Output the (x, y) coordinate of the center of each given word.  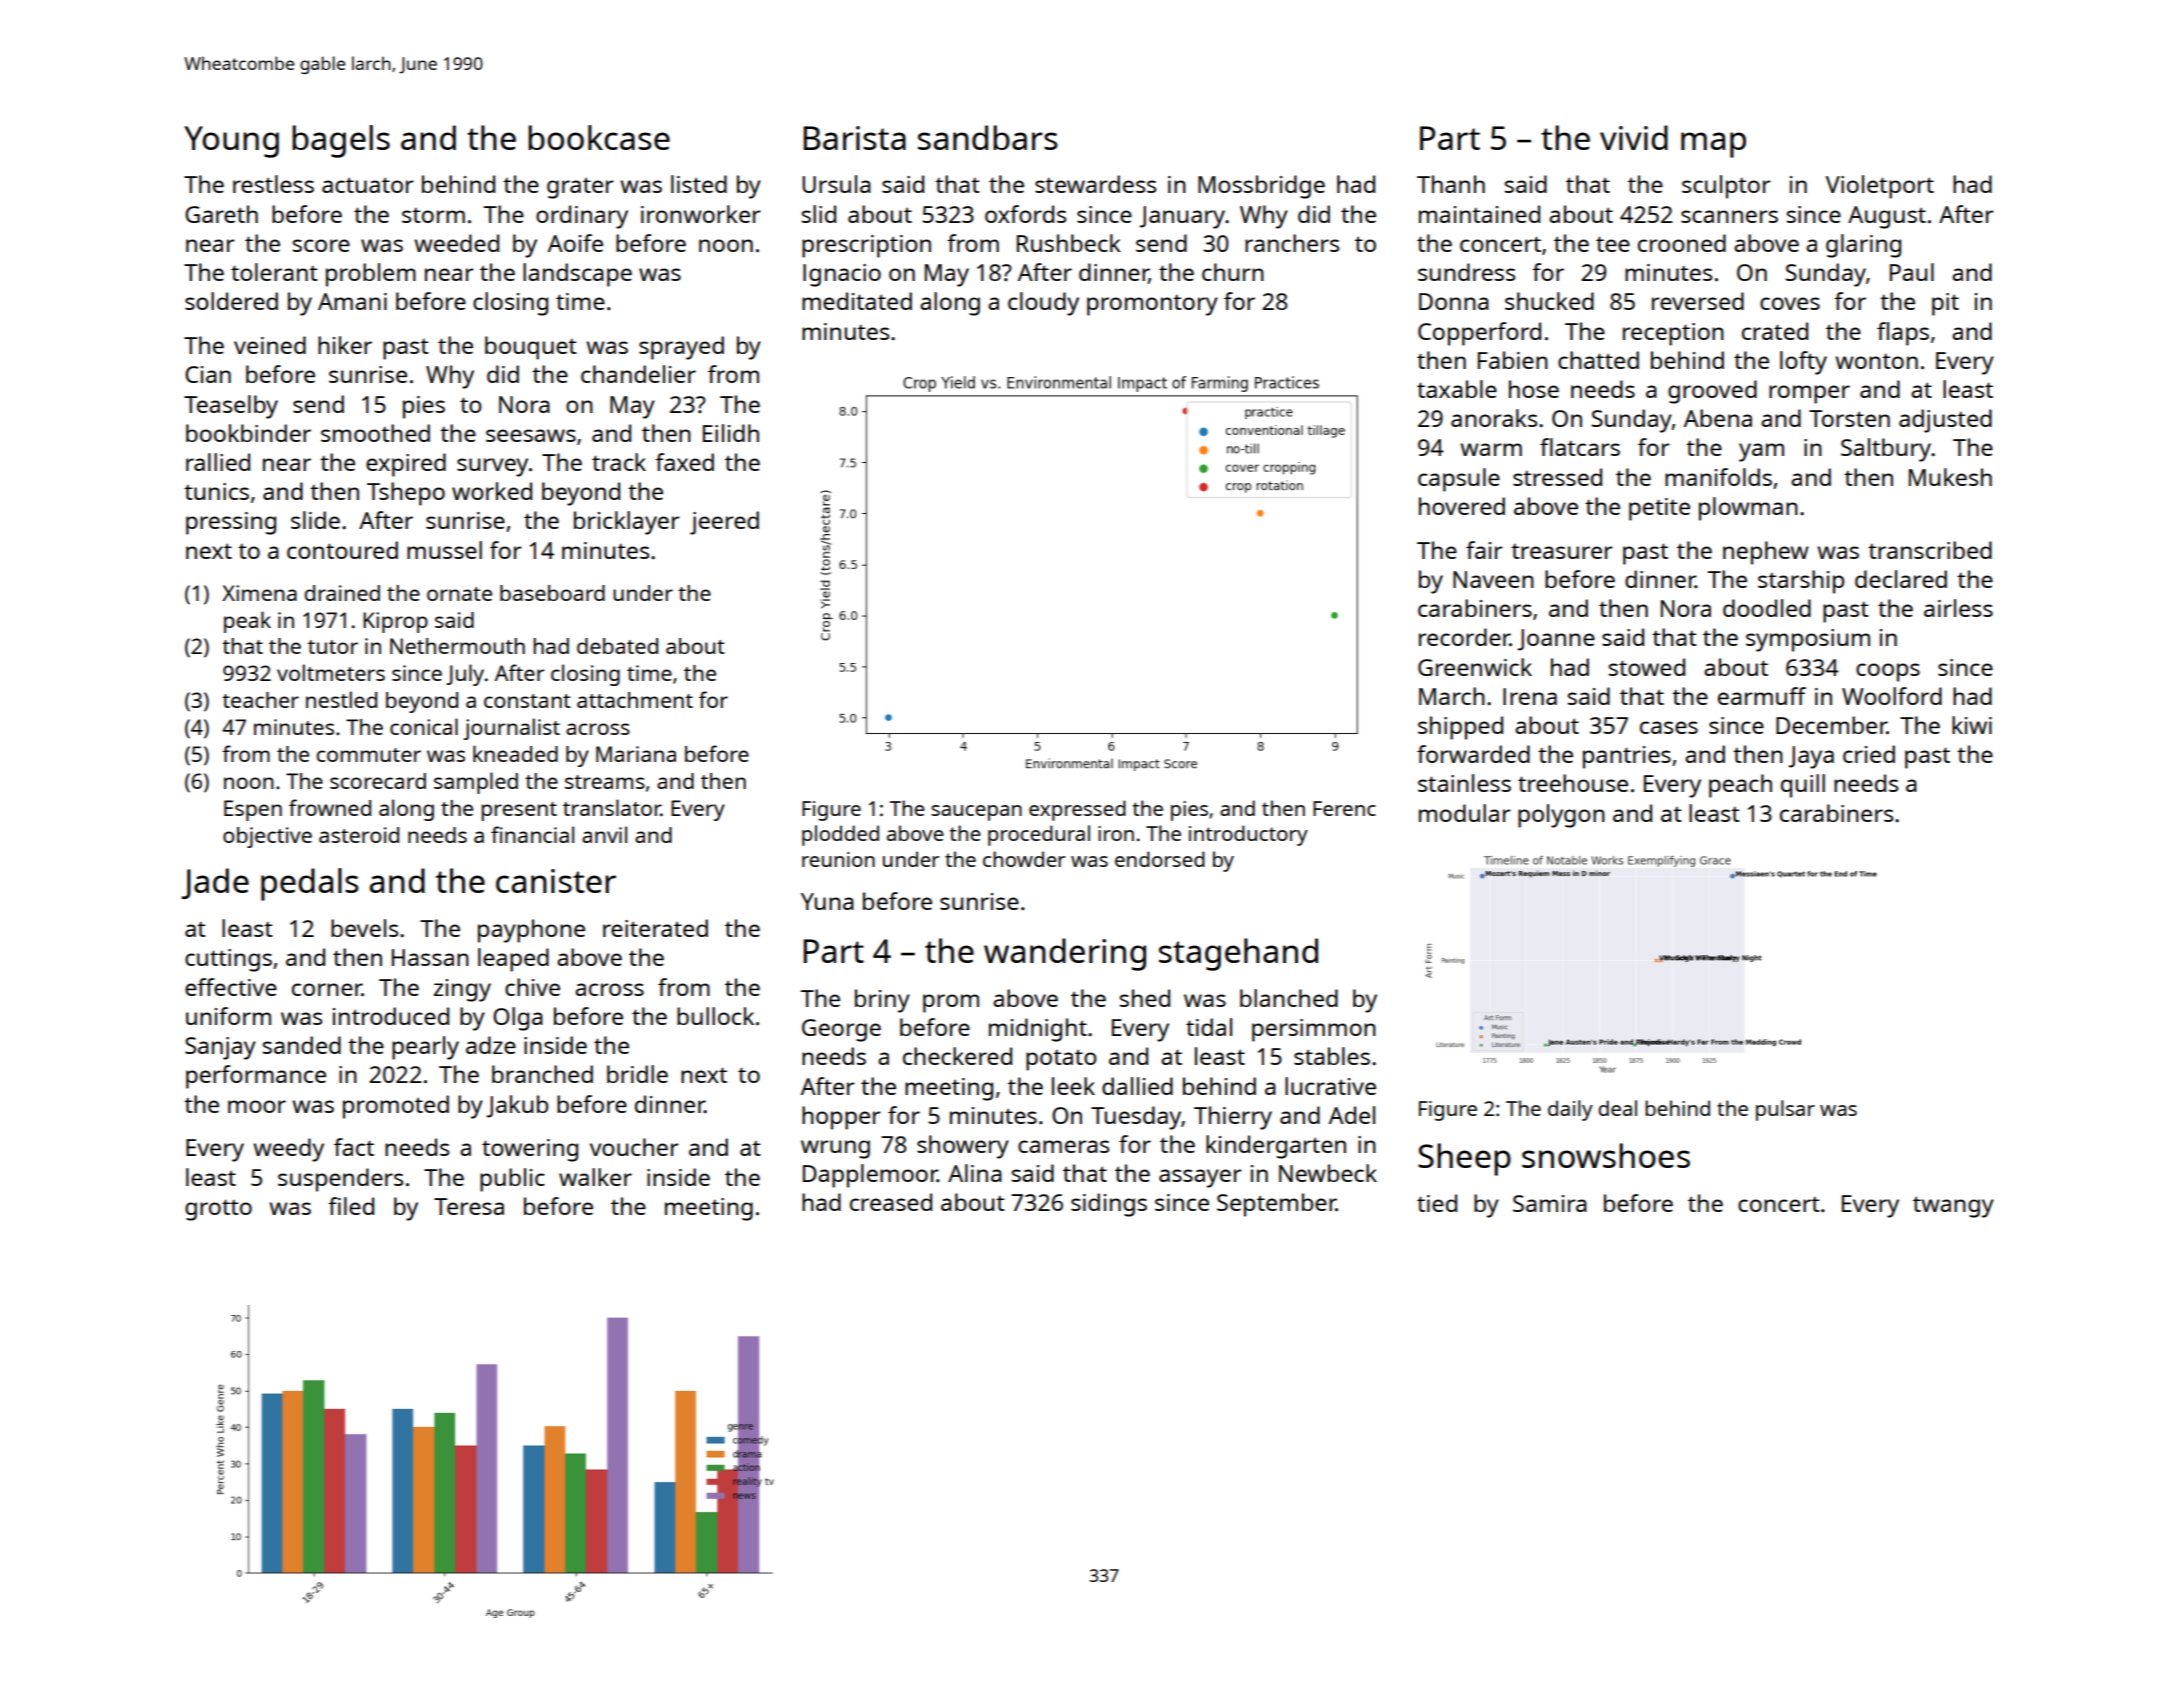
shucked (1549, 301)
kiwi (1972, 725)
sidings (1109, 1205)
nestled (341, 699)
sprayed (681, 348)
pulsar (1785, 1110)
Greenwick (1475, 667)
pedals (310, 884)
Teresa (469, 1206)
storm (433, 215)
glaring (1863, 246)
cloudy (1043, 304)
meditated (857, 301)
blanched (1289, 998)
